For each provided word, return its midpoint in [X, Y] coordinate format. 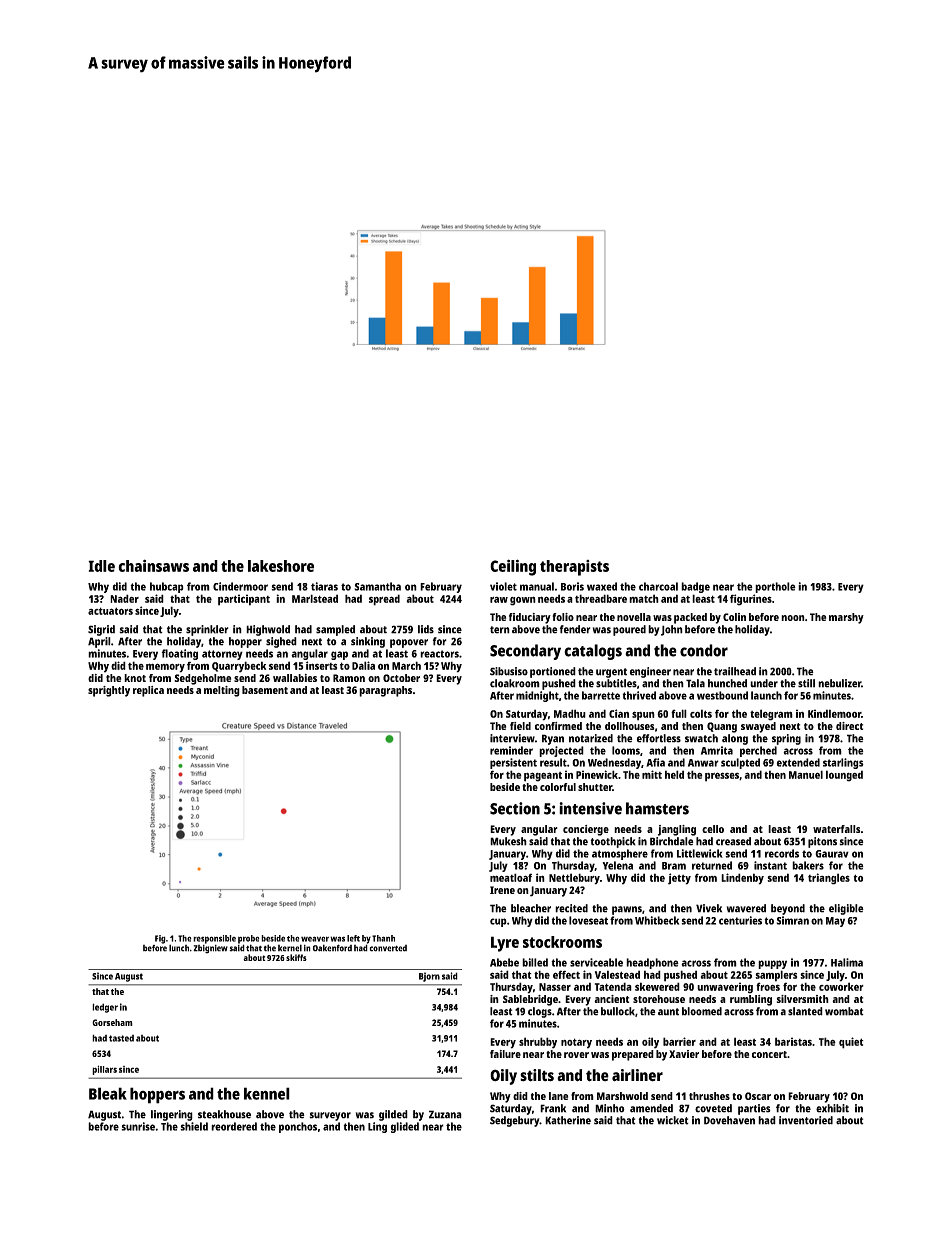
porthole [775, 587]
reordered [234, 1126]
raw [499, 600]
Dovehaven [729, 1120]
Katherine [568, 1120]
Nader [124, 598]
